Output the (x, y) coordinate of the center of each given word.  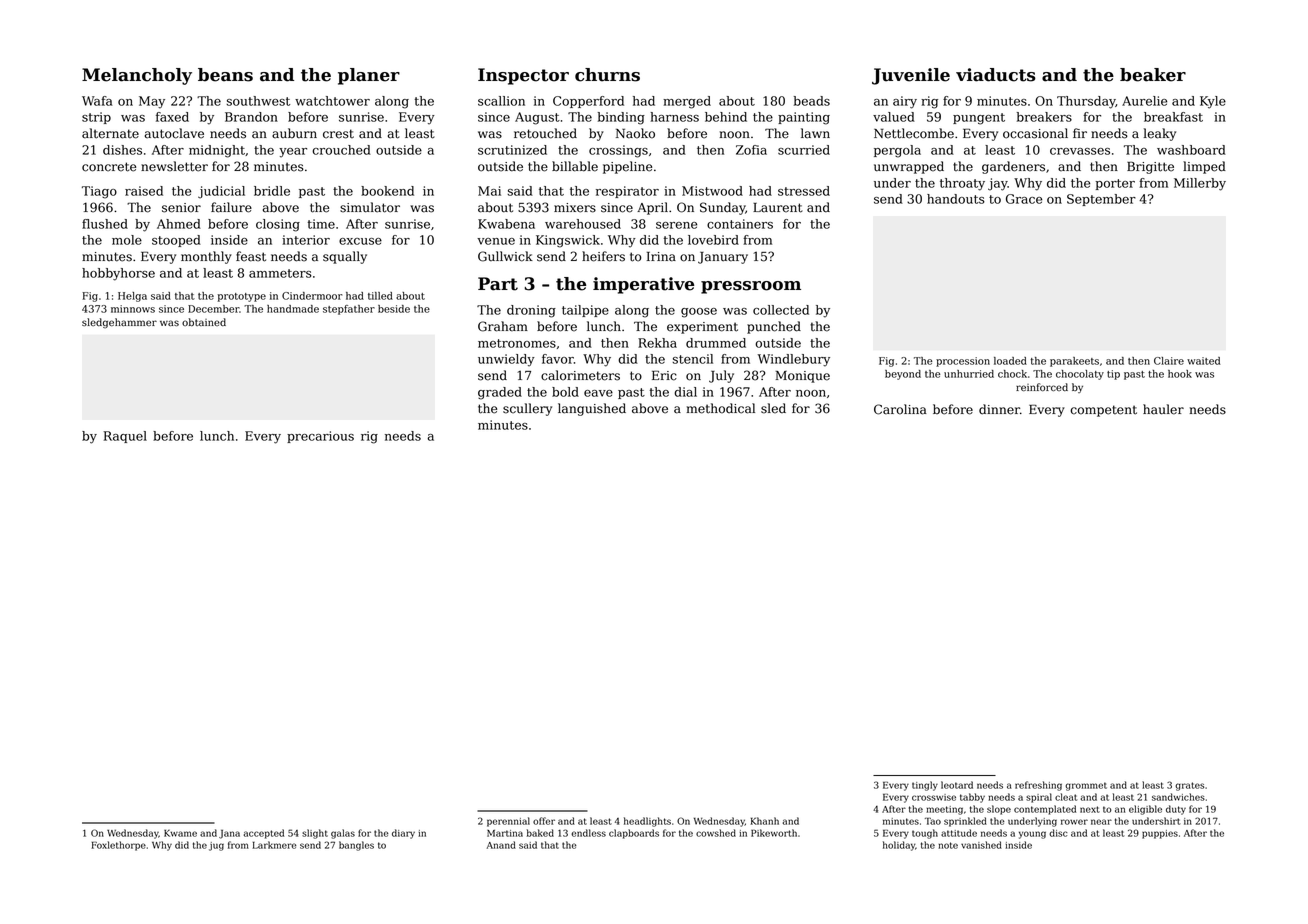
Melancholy (137, 76)
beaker (1153, 75)
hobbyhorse (118, 274)
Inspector (523, 76)
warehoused (583, 224)
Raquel (125, 437)
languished (592, 409)
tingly (925, 786)
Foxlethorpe (118, 846)
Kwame (180, 833)
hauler (1163, 409)
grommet (1086, 786)
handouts (956, 199)
